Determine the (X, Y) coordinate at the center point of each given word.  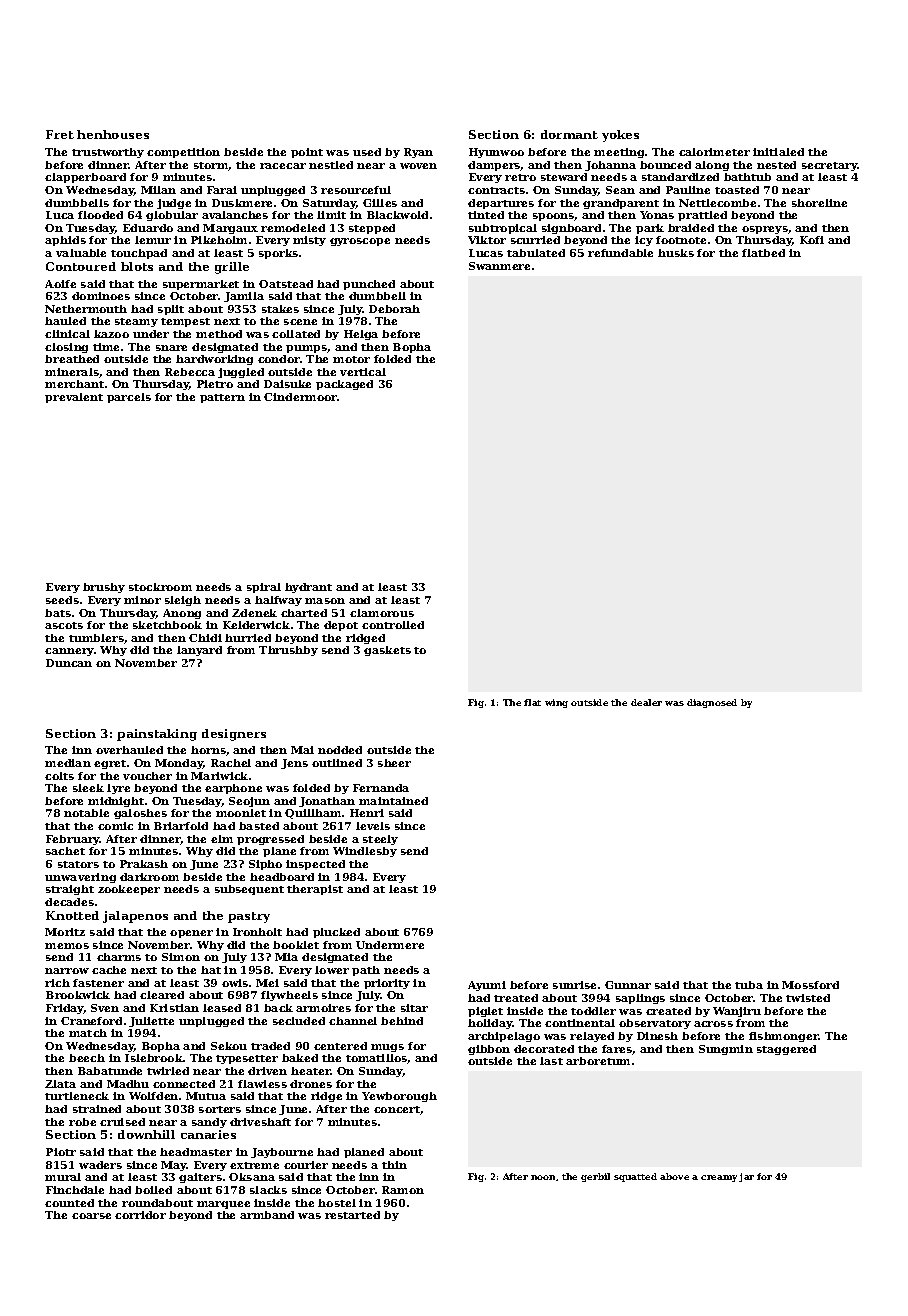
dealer (646, 702)
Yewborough (399, 1097)
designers (234, 735)
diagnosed (712, 703)
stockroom (160, 587)
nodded (340, 750)
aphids (65, 241)
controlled (393, 625)
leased (222, 1008)
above (674, 1176)
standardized (680, 177)
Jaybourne (282, 1153)
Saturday (330, 204)
